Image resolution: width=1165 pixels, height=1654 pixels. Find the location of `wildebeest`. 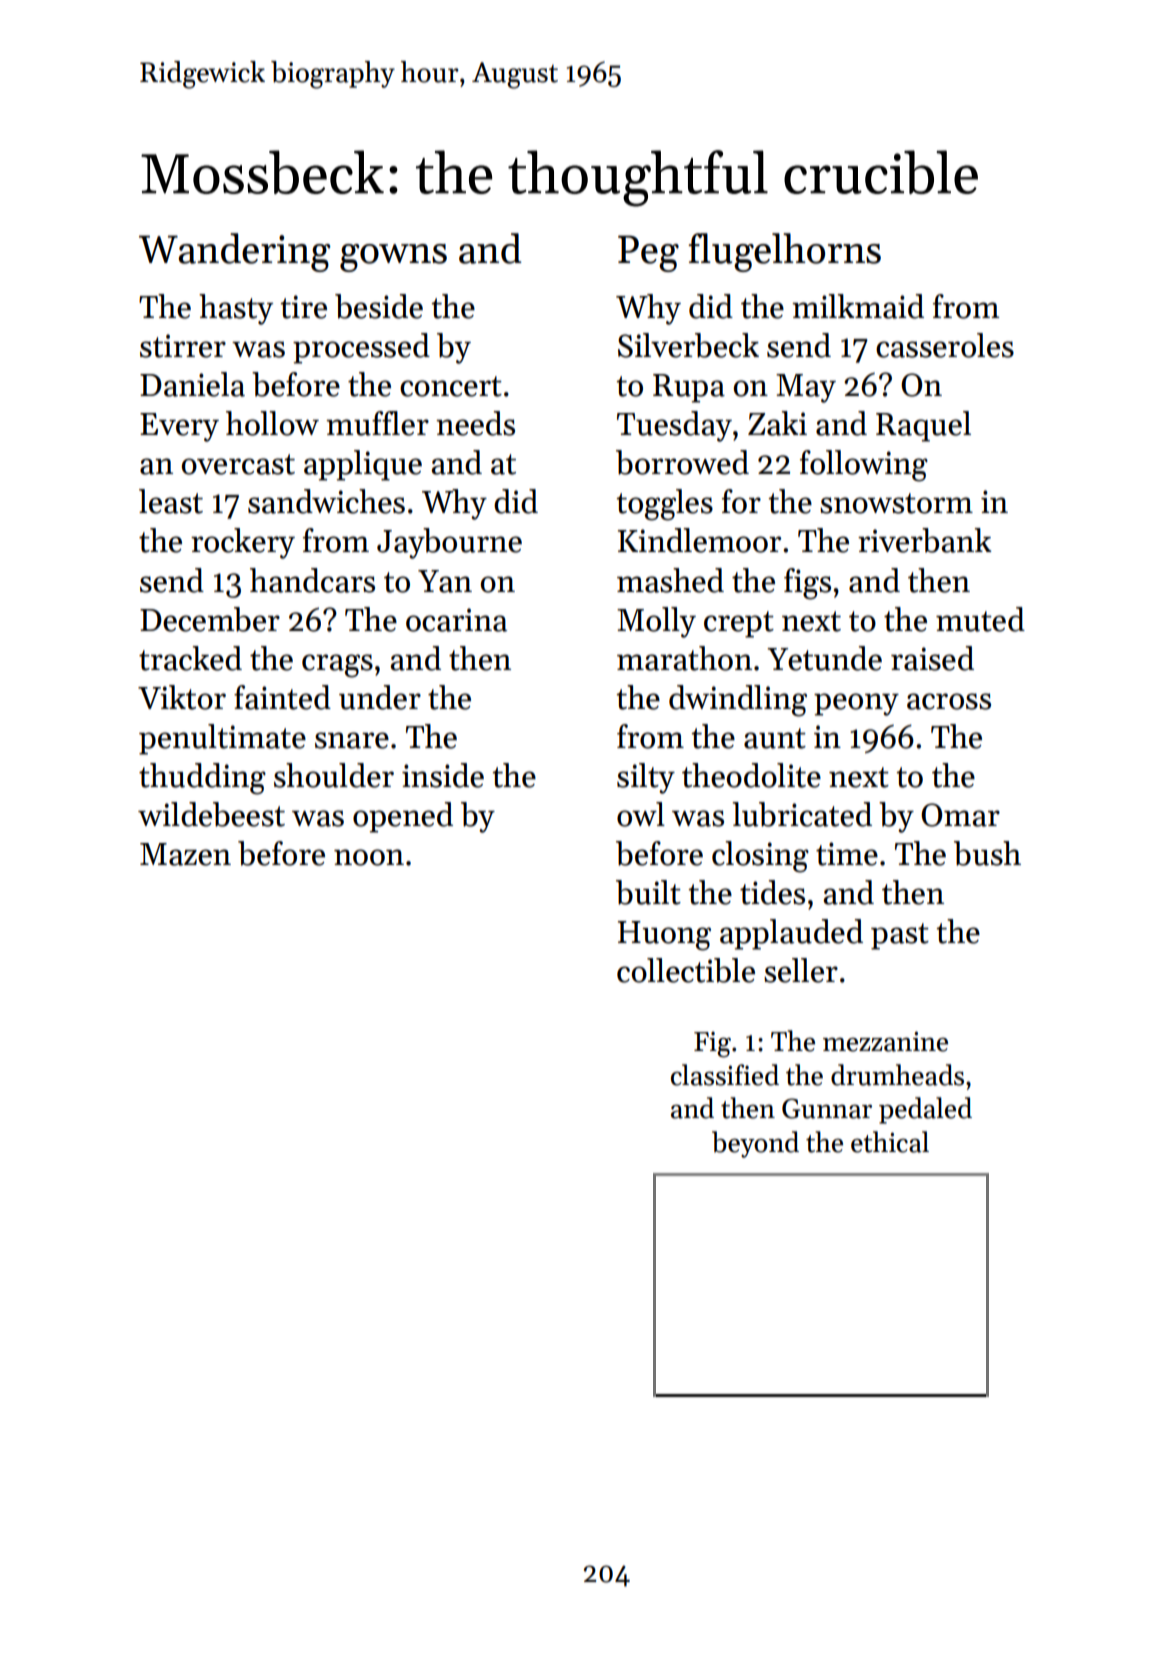

wildebeest is located at coordinates (211, 814).
